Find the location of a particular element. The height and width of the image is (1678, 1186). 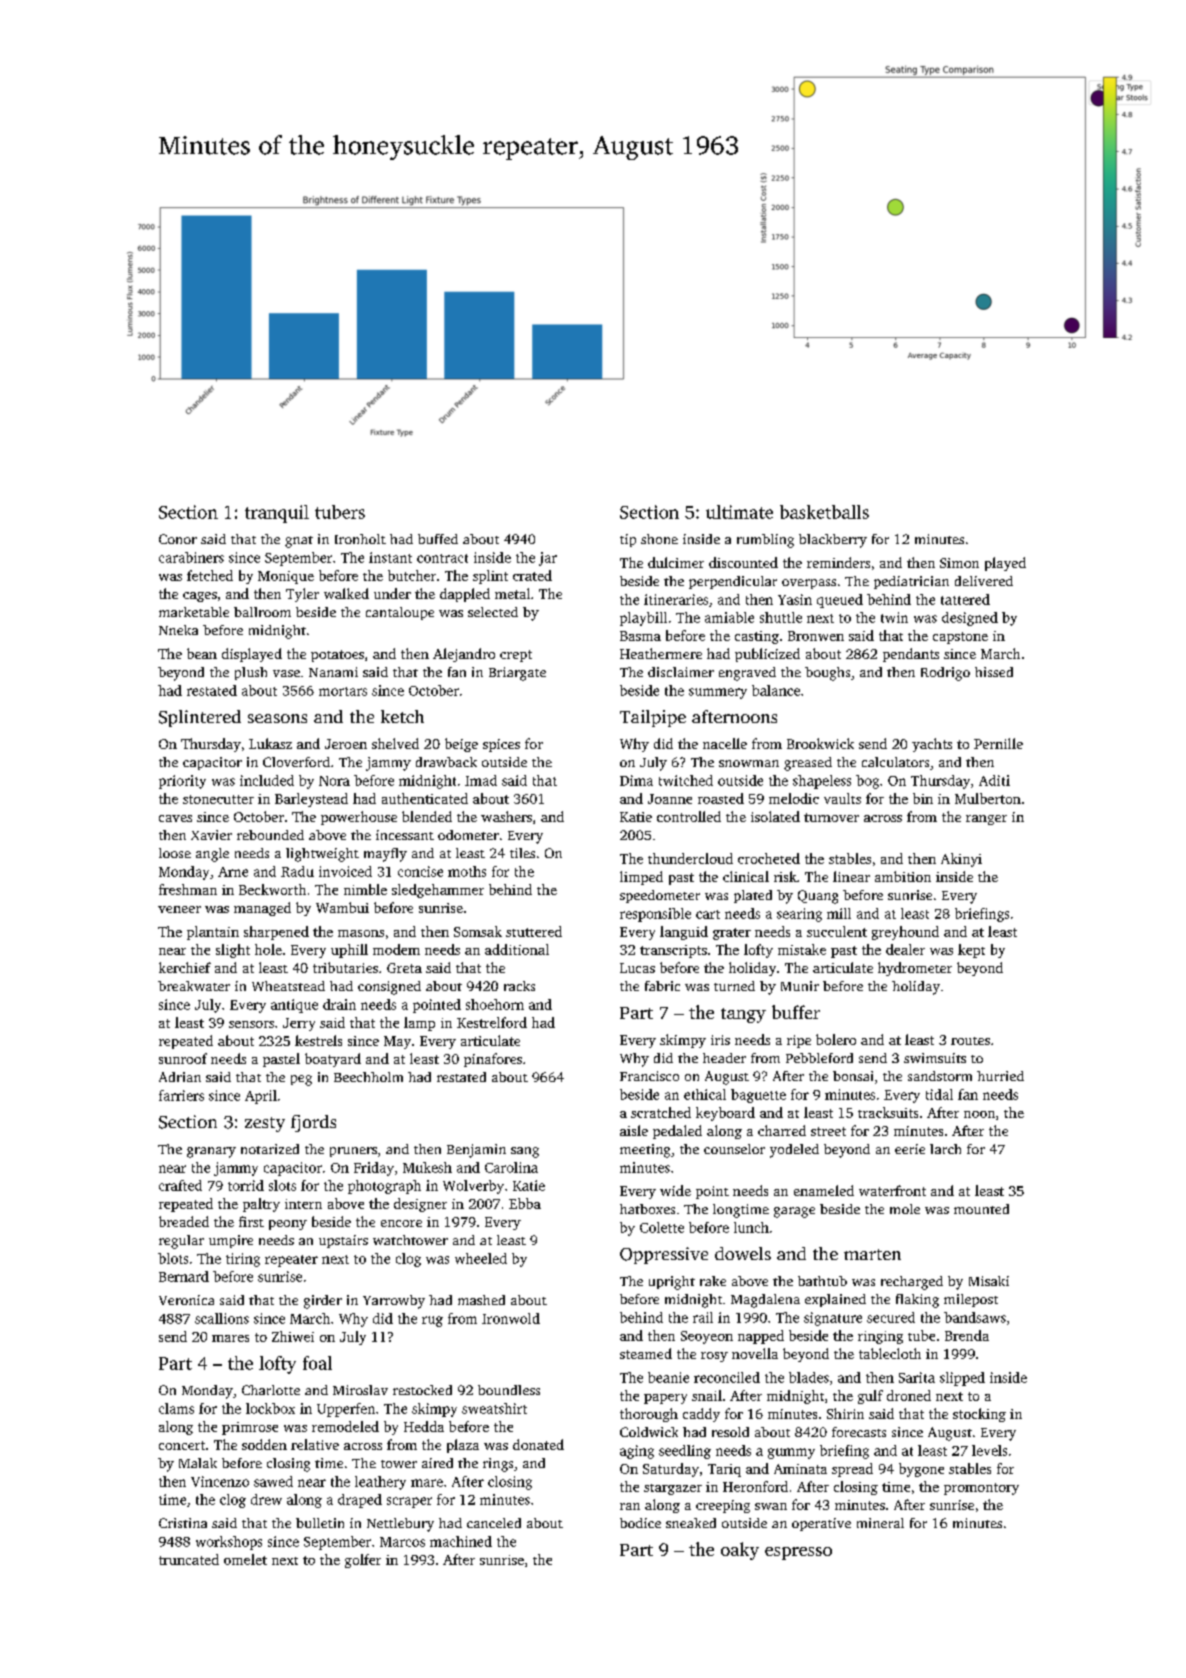

Somsak is located at coordinates (478, 931).
